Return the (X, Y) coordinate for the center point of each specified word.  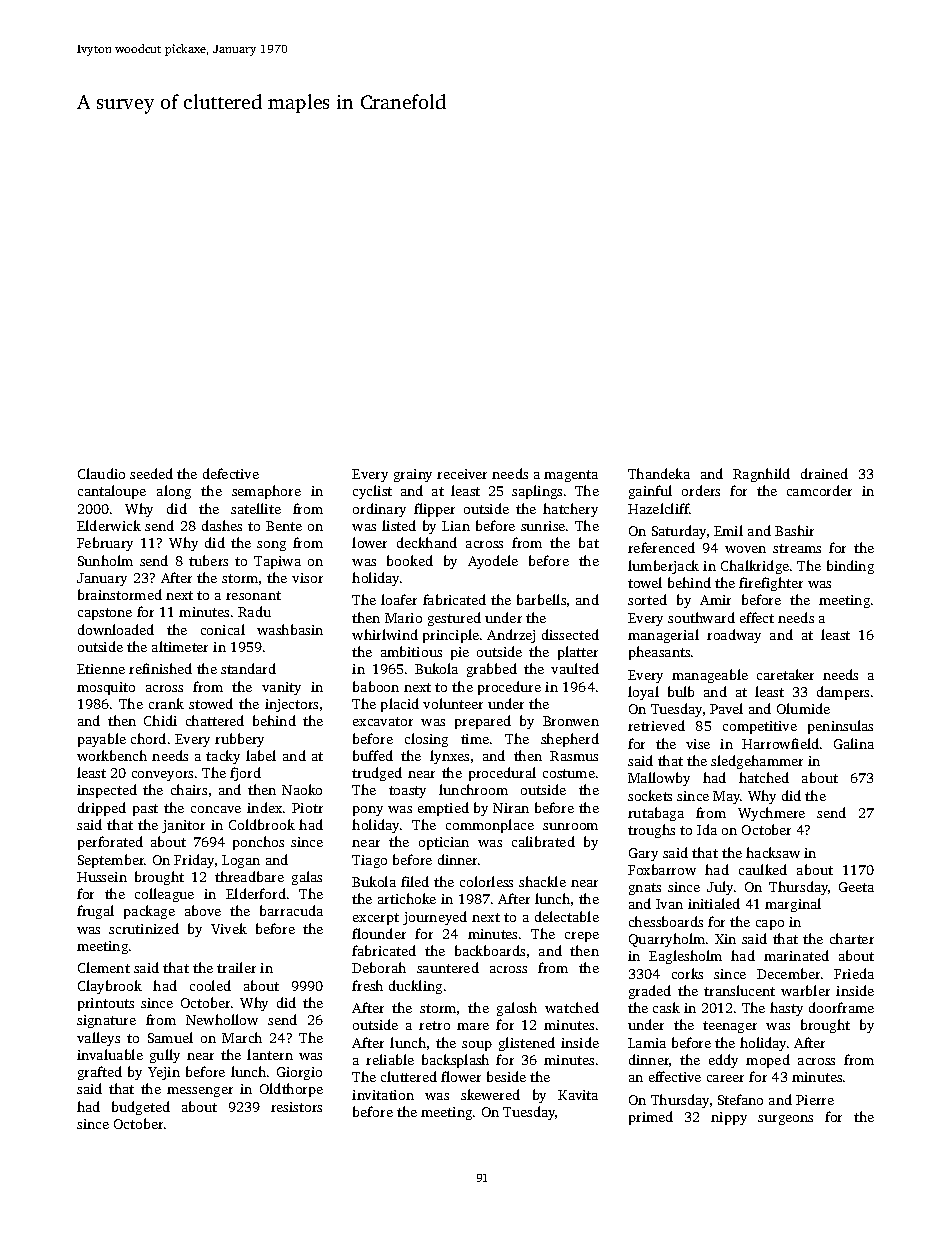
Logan (241, 861)
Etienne (101, 669)
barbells (541, 599)
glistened (527, 1044)
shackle (542, 881)
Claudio (101, 473)
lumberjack (663, 567)
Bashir (794, 530)
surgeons (785, 1120)
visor (307, 578)
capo (770, 925)
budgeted (141, 1108)
